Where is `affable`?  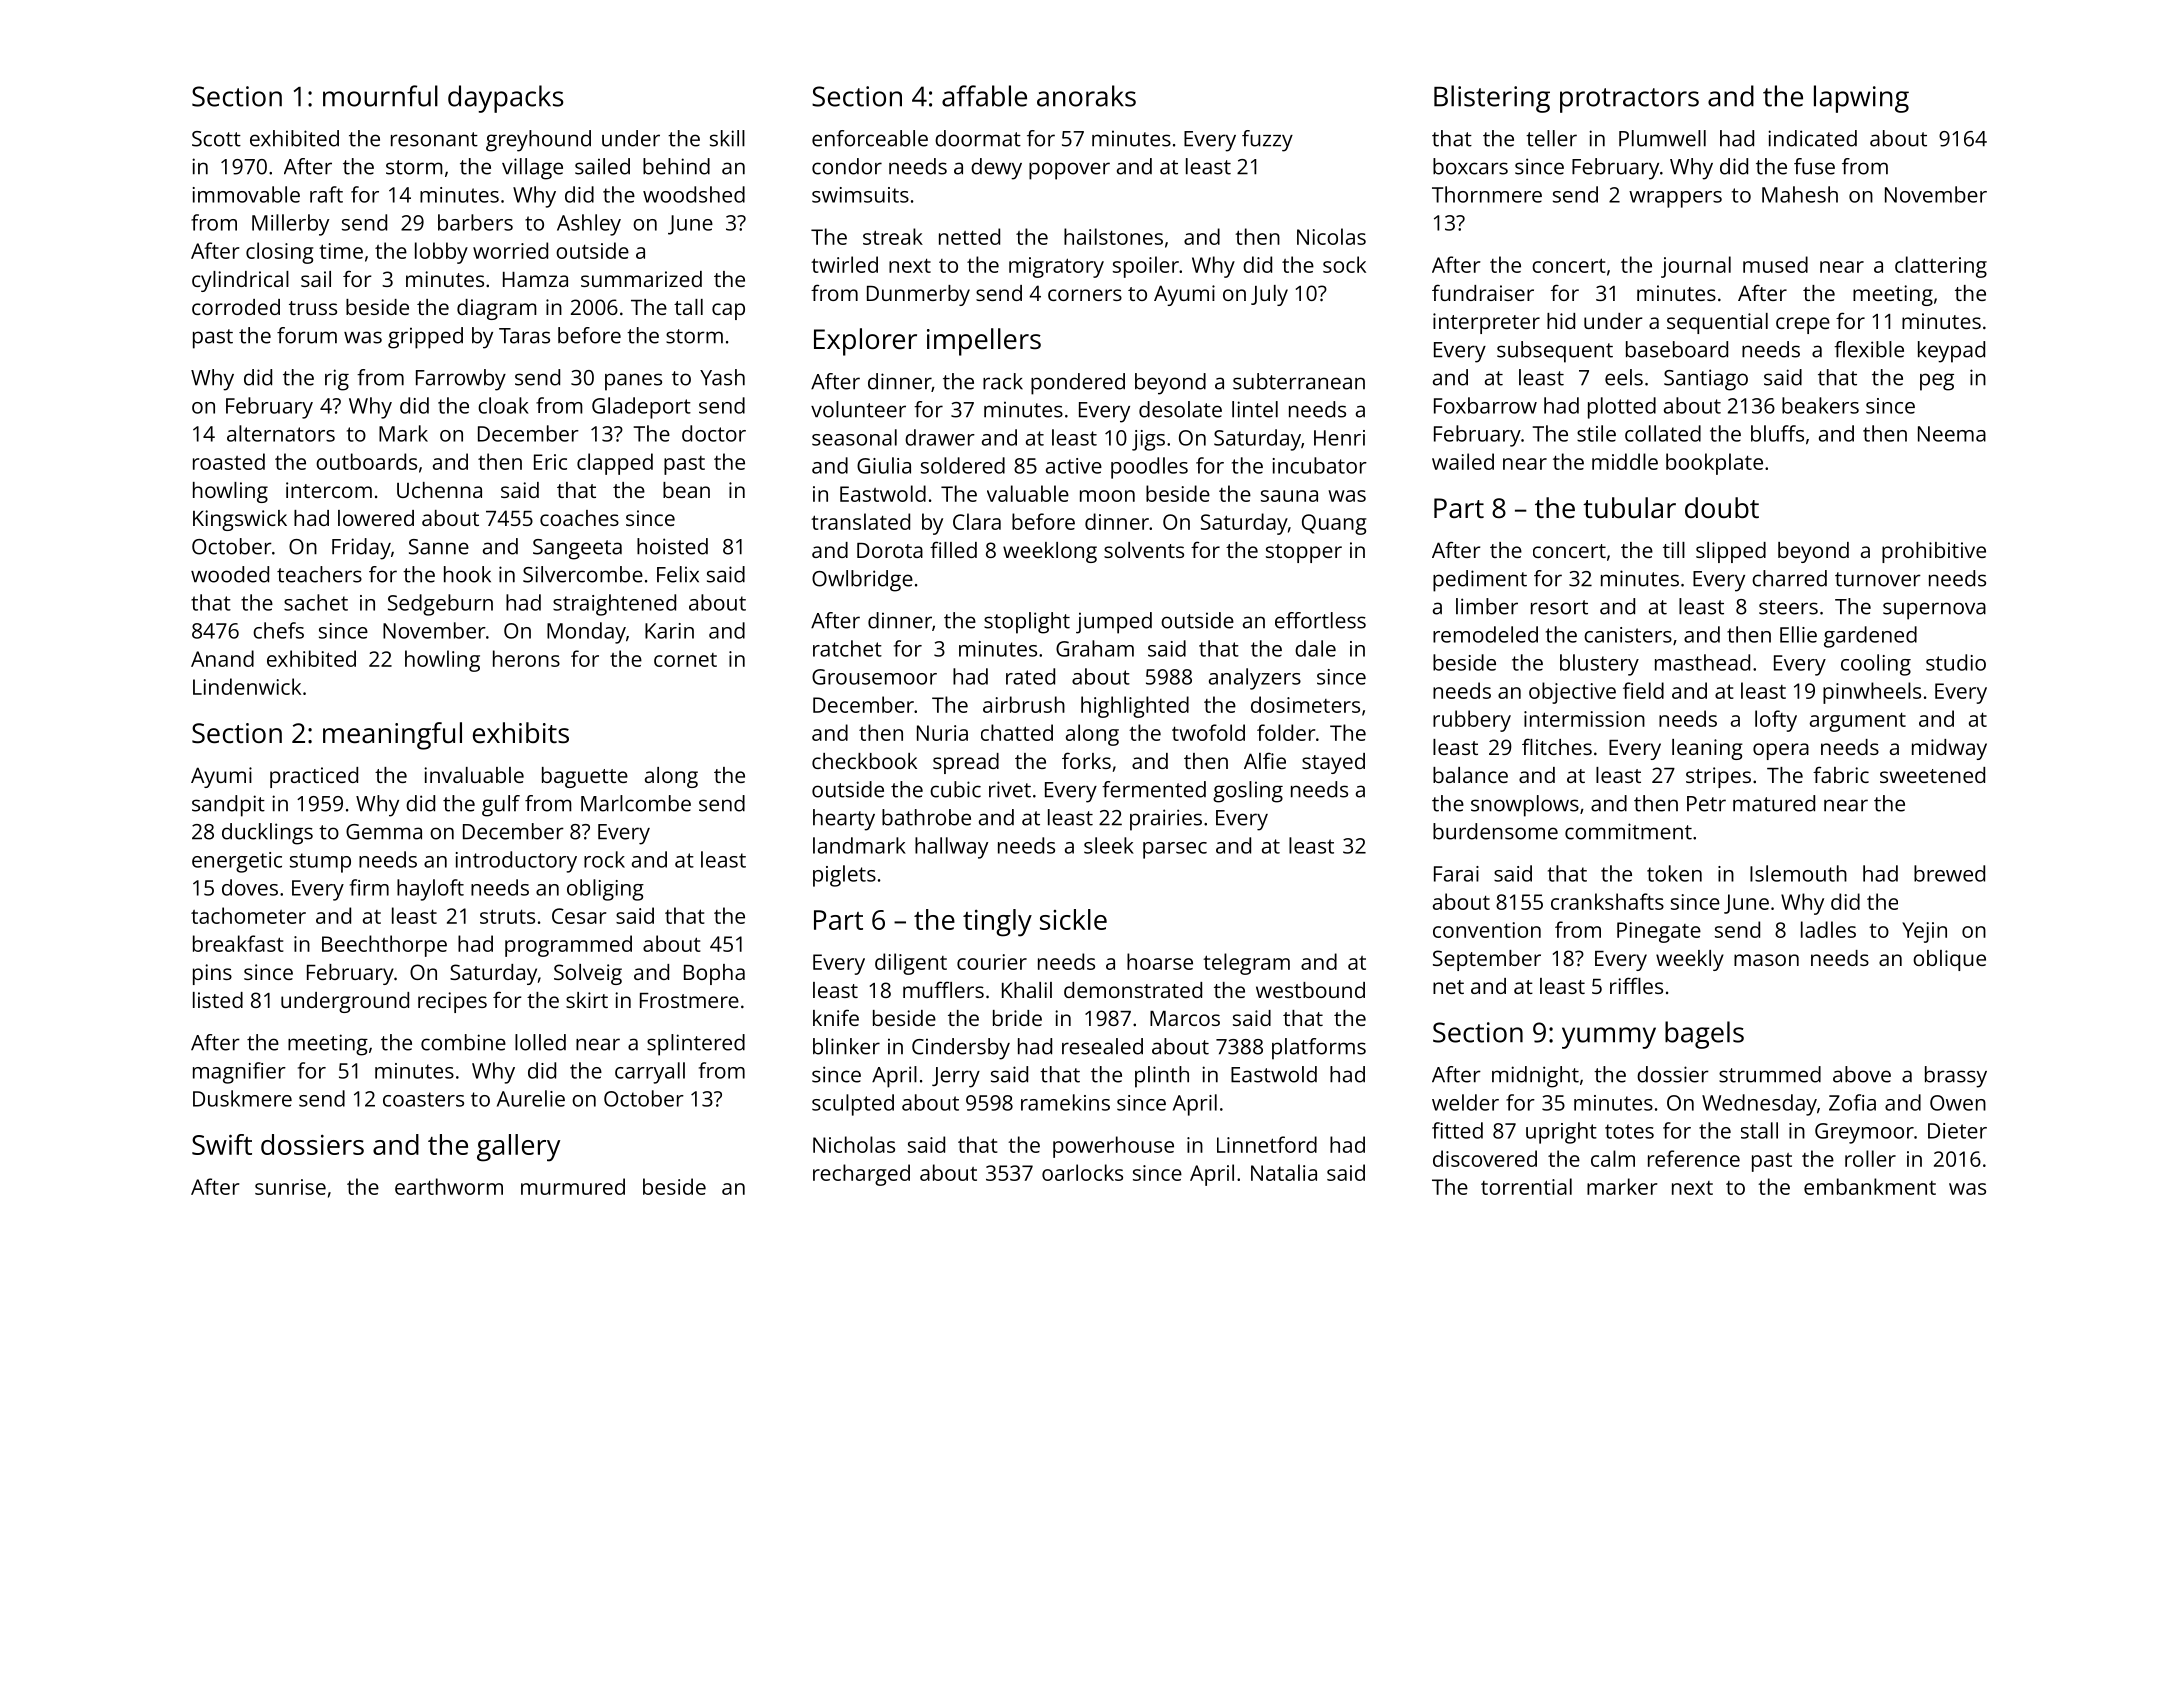 affable is located at coordinates (984, 96).
